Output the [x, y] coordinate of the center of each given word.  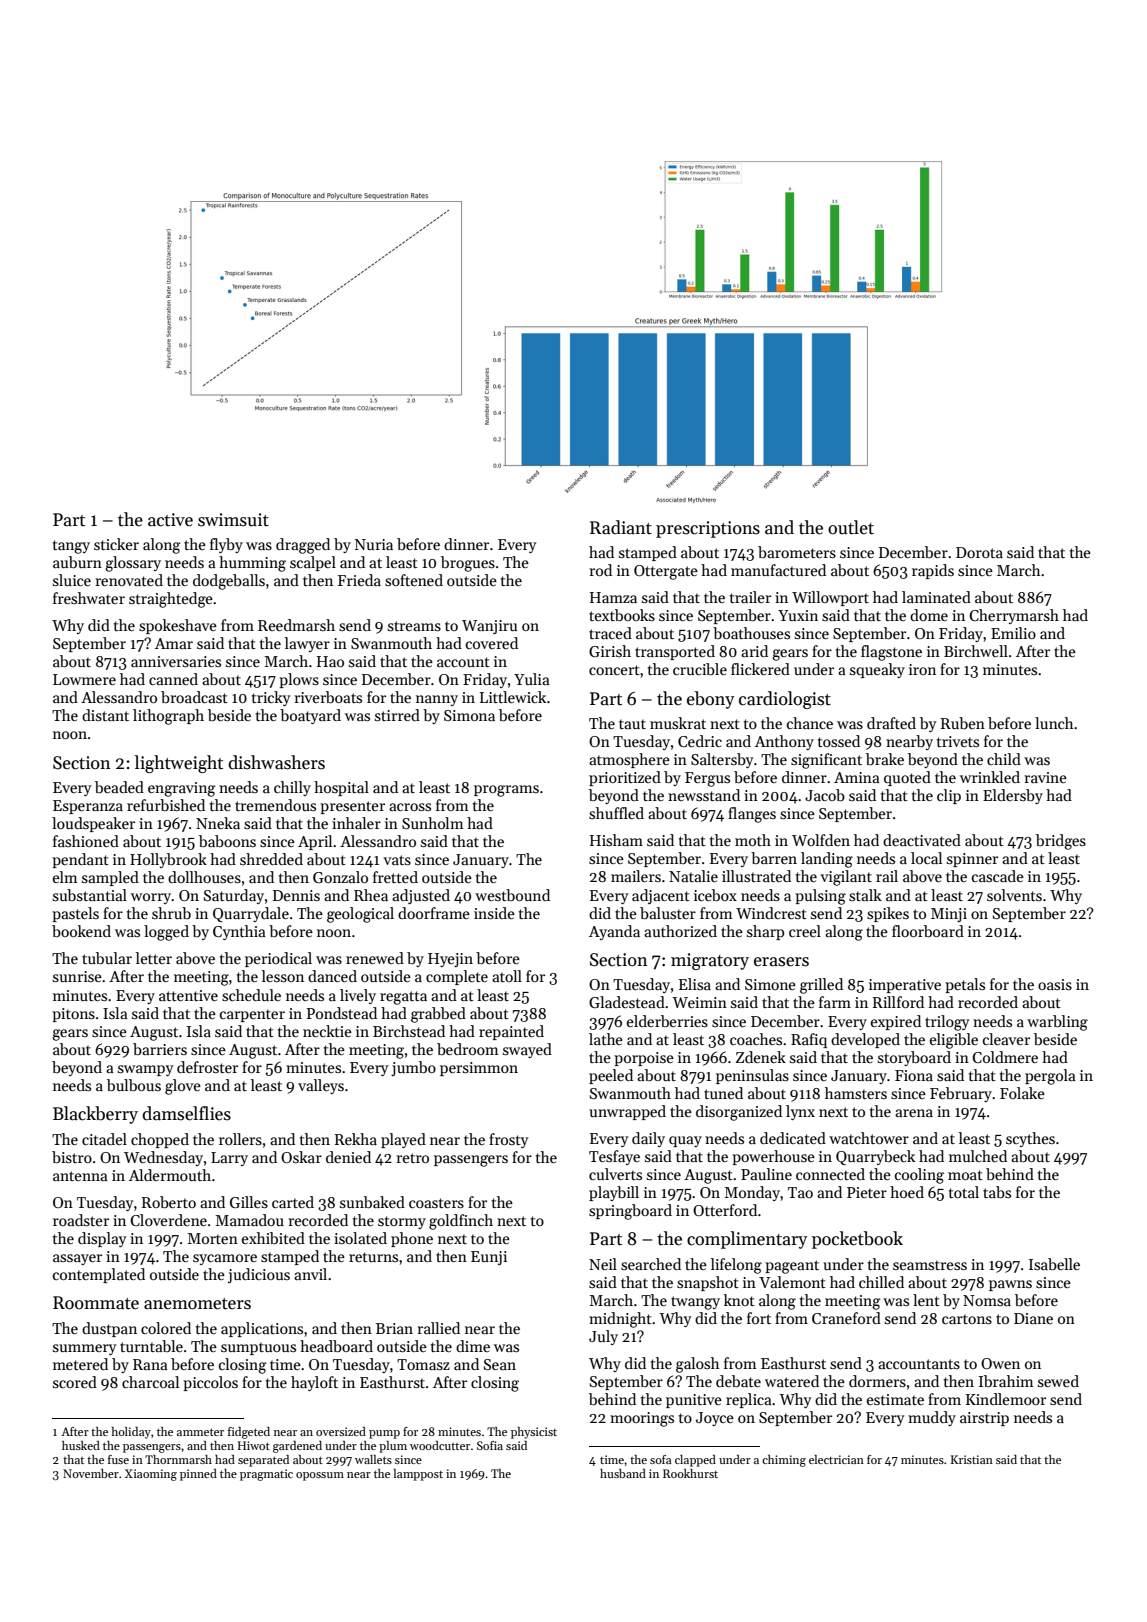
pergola [1050, 1077]
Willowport [830, 598]
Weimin [699, 1002]
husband [623, 1473]
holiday [131, 1433]
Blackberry [95, 1115]
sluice [72, 580]
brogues [468, 564]
